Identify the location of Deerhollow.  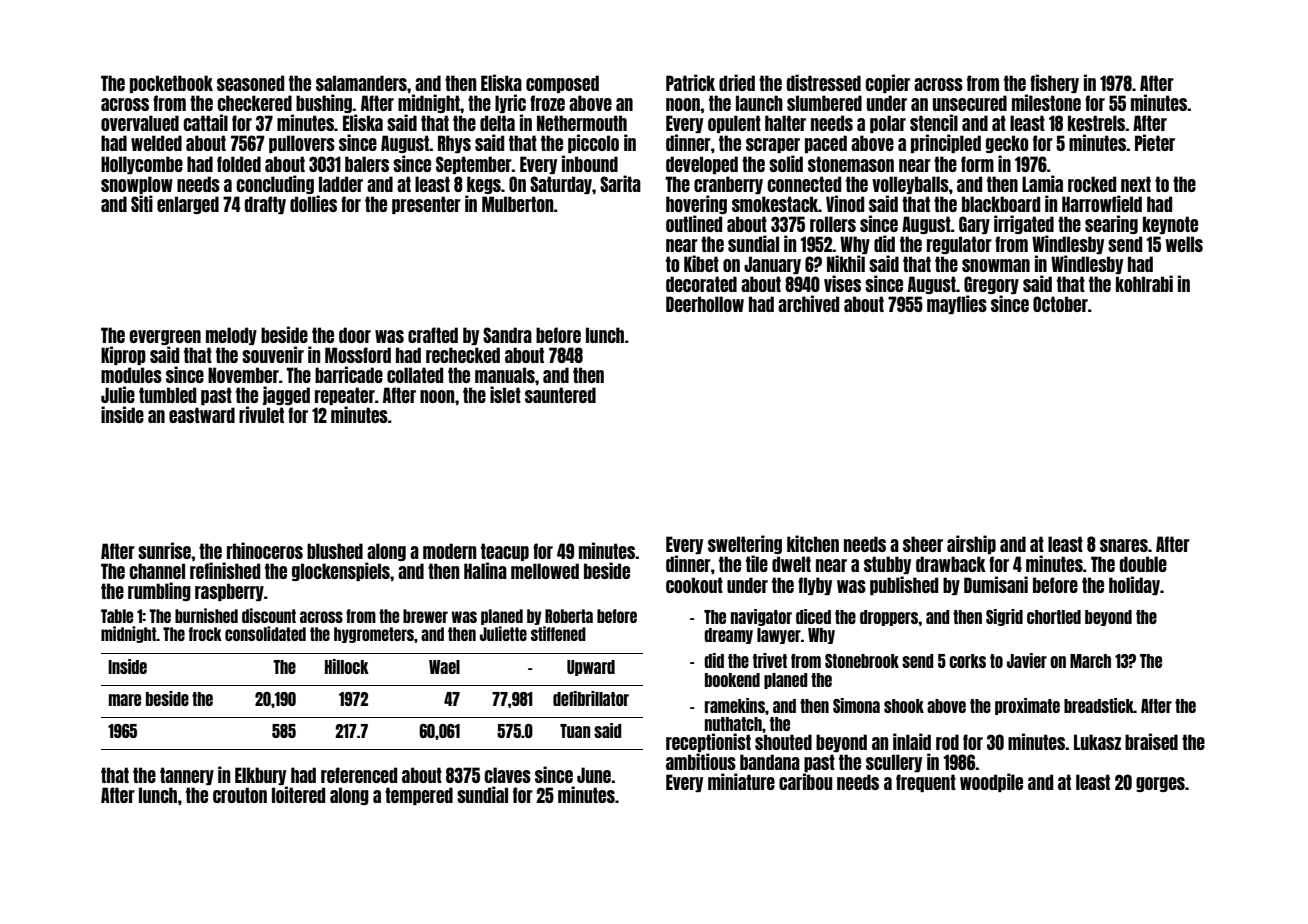
(705, 304).
